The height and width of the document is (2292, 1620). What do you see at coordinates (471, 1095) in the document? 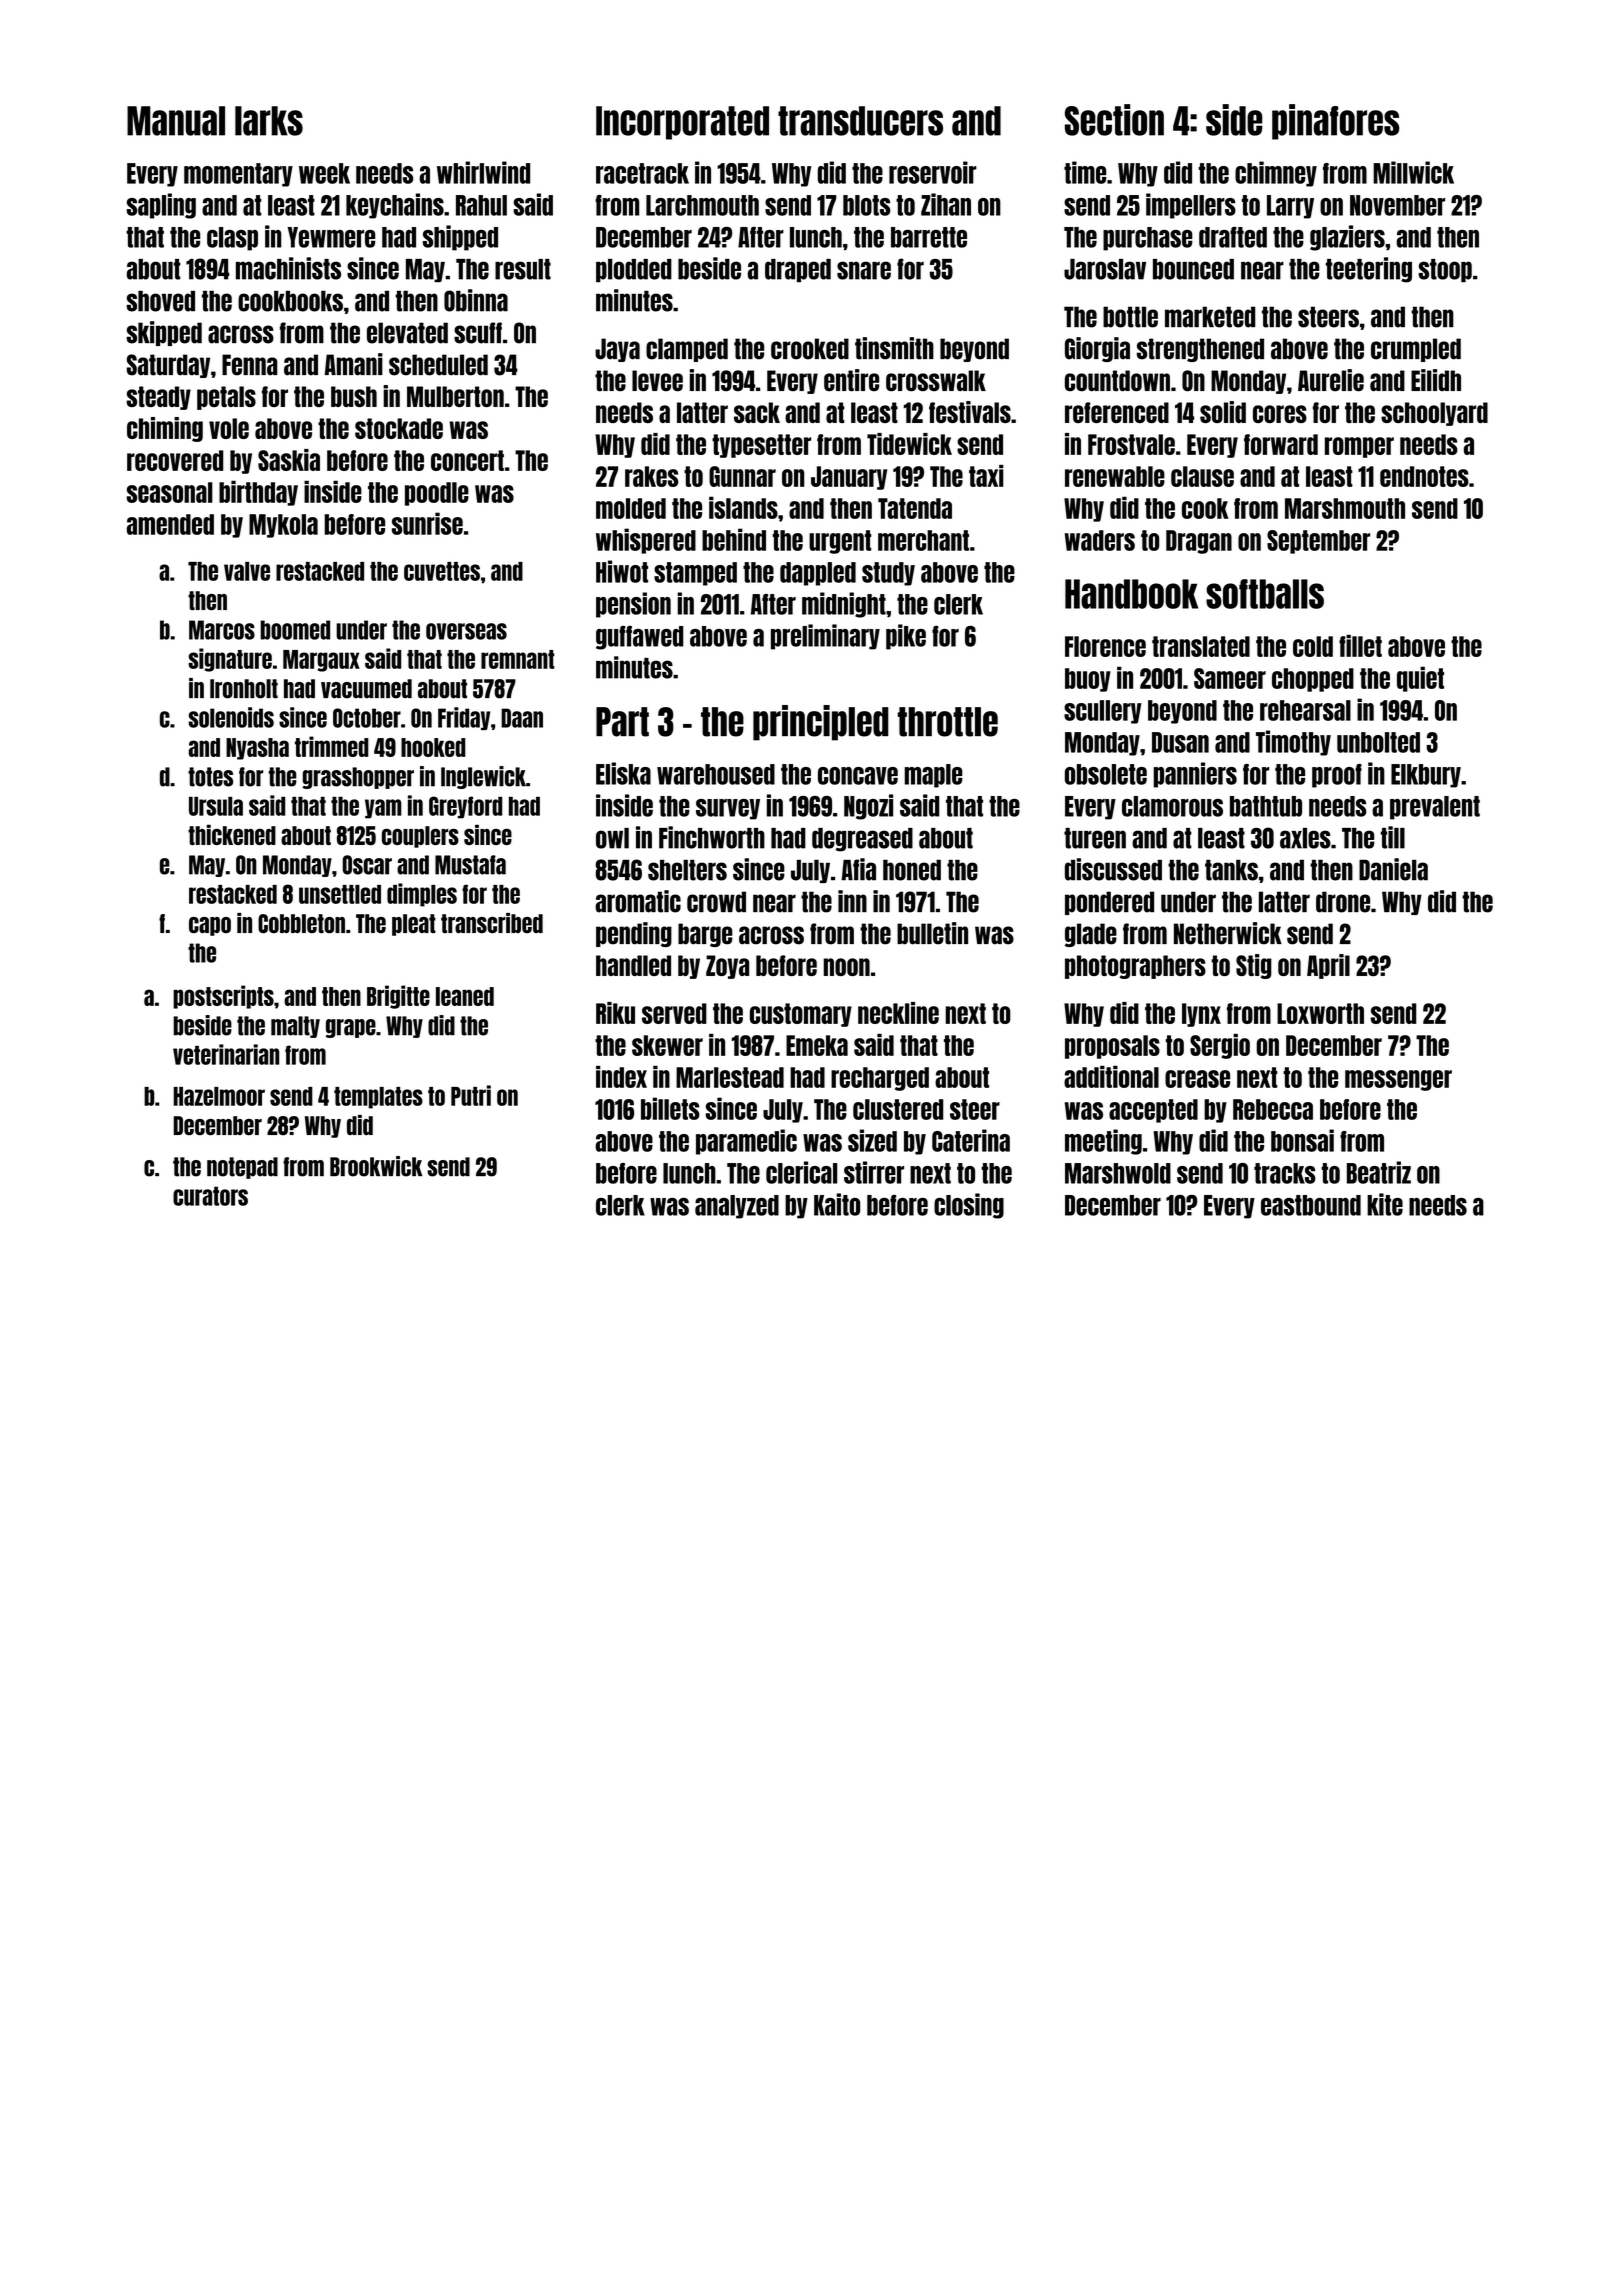
I see `Putri` at bounding box center [471, 1095].
